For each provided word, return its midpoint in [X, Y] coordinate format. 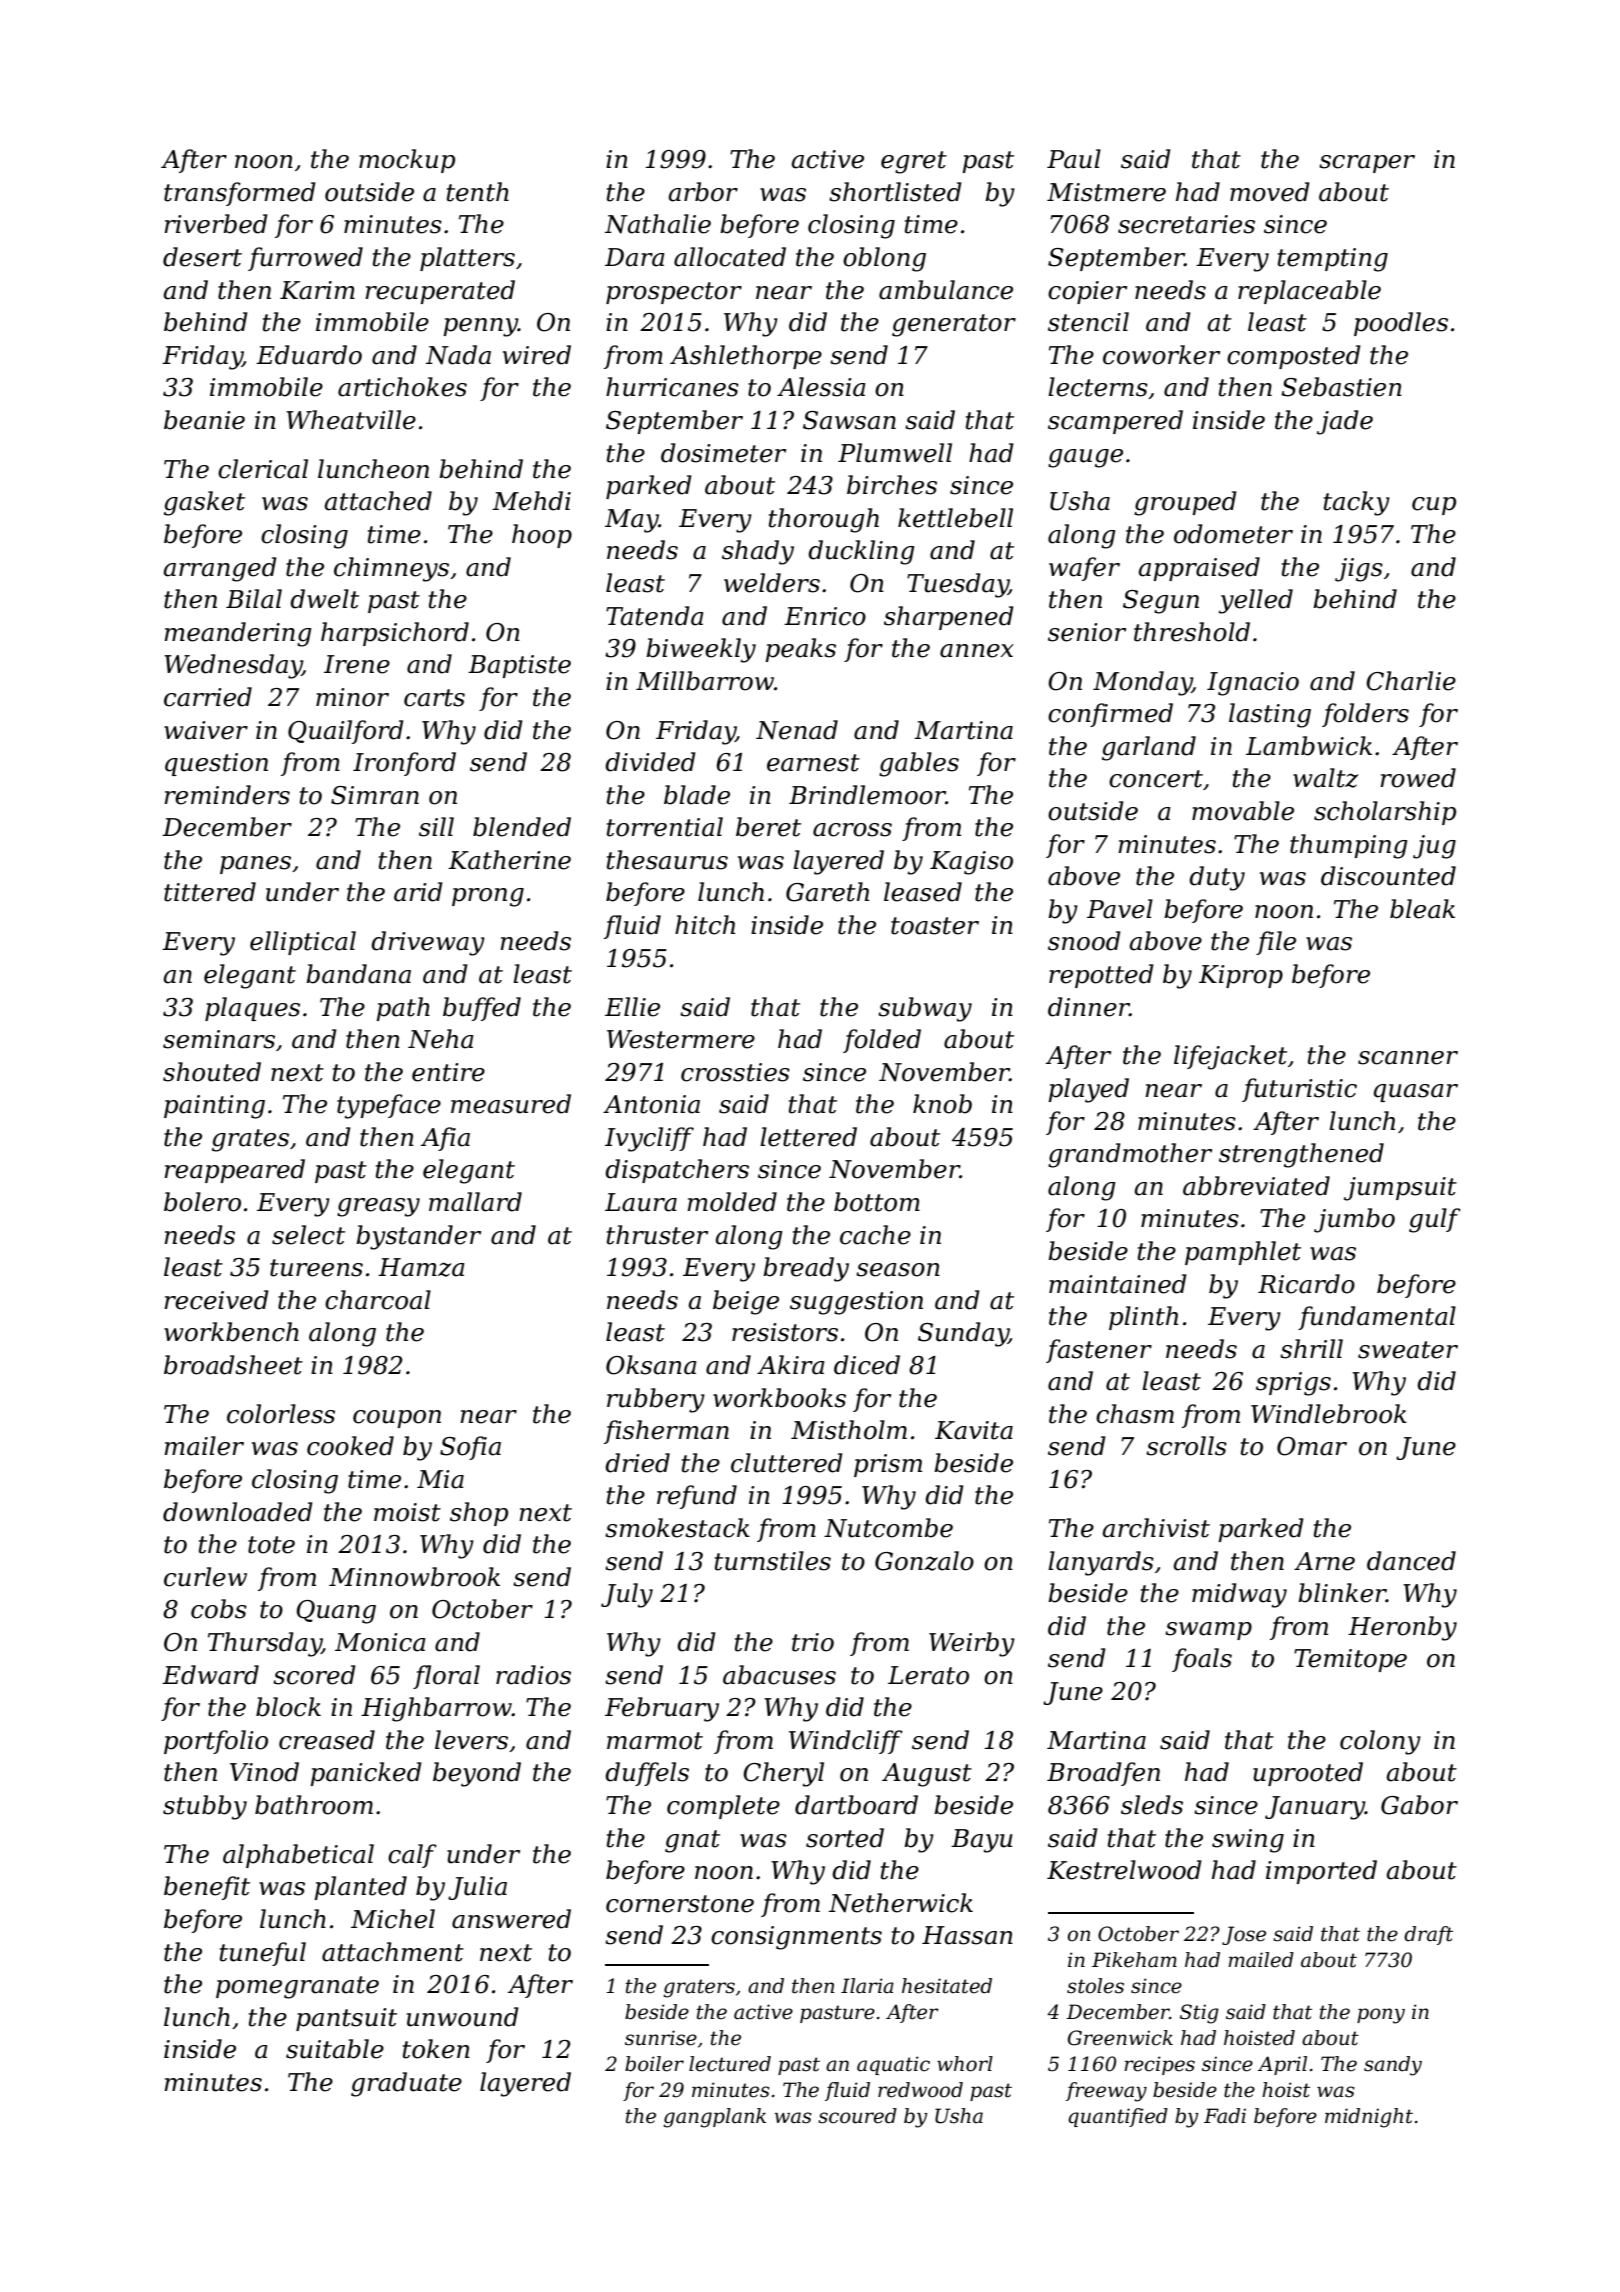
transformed [239, 194]
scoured [857, 2116]
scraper [1367, 164]
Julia [477, 1888]
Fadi [1225, 2116]
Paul [1074, 159]
